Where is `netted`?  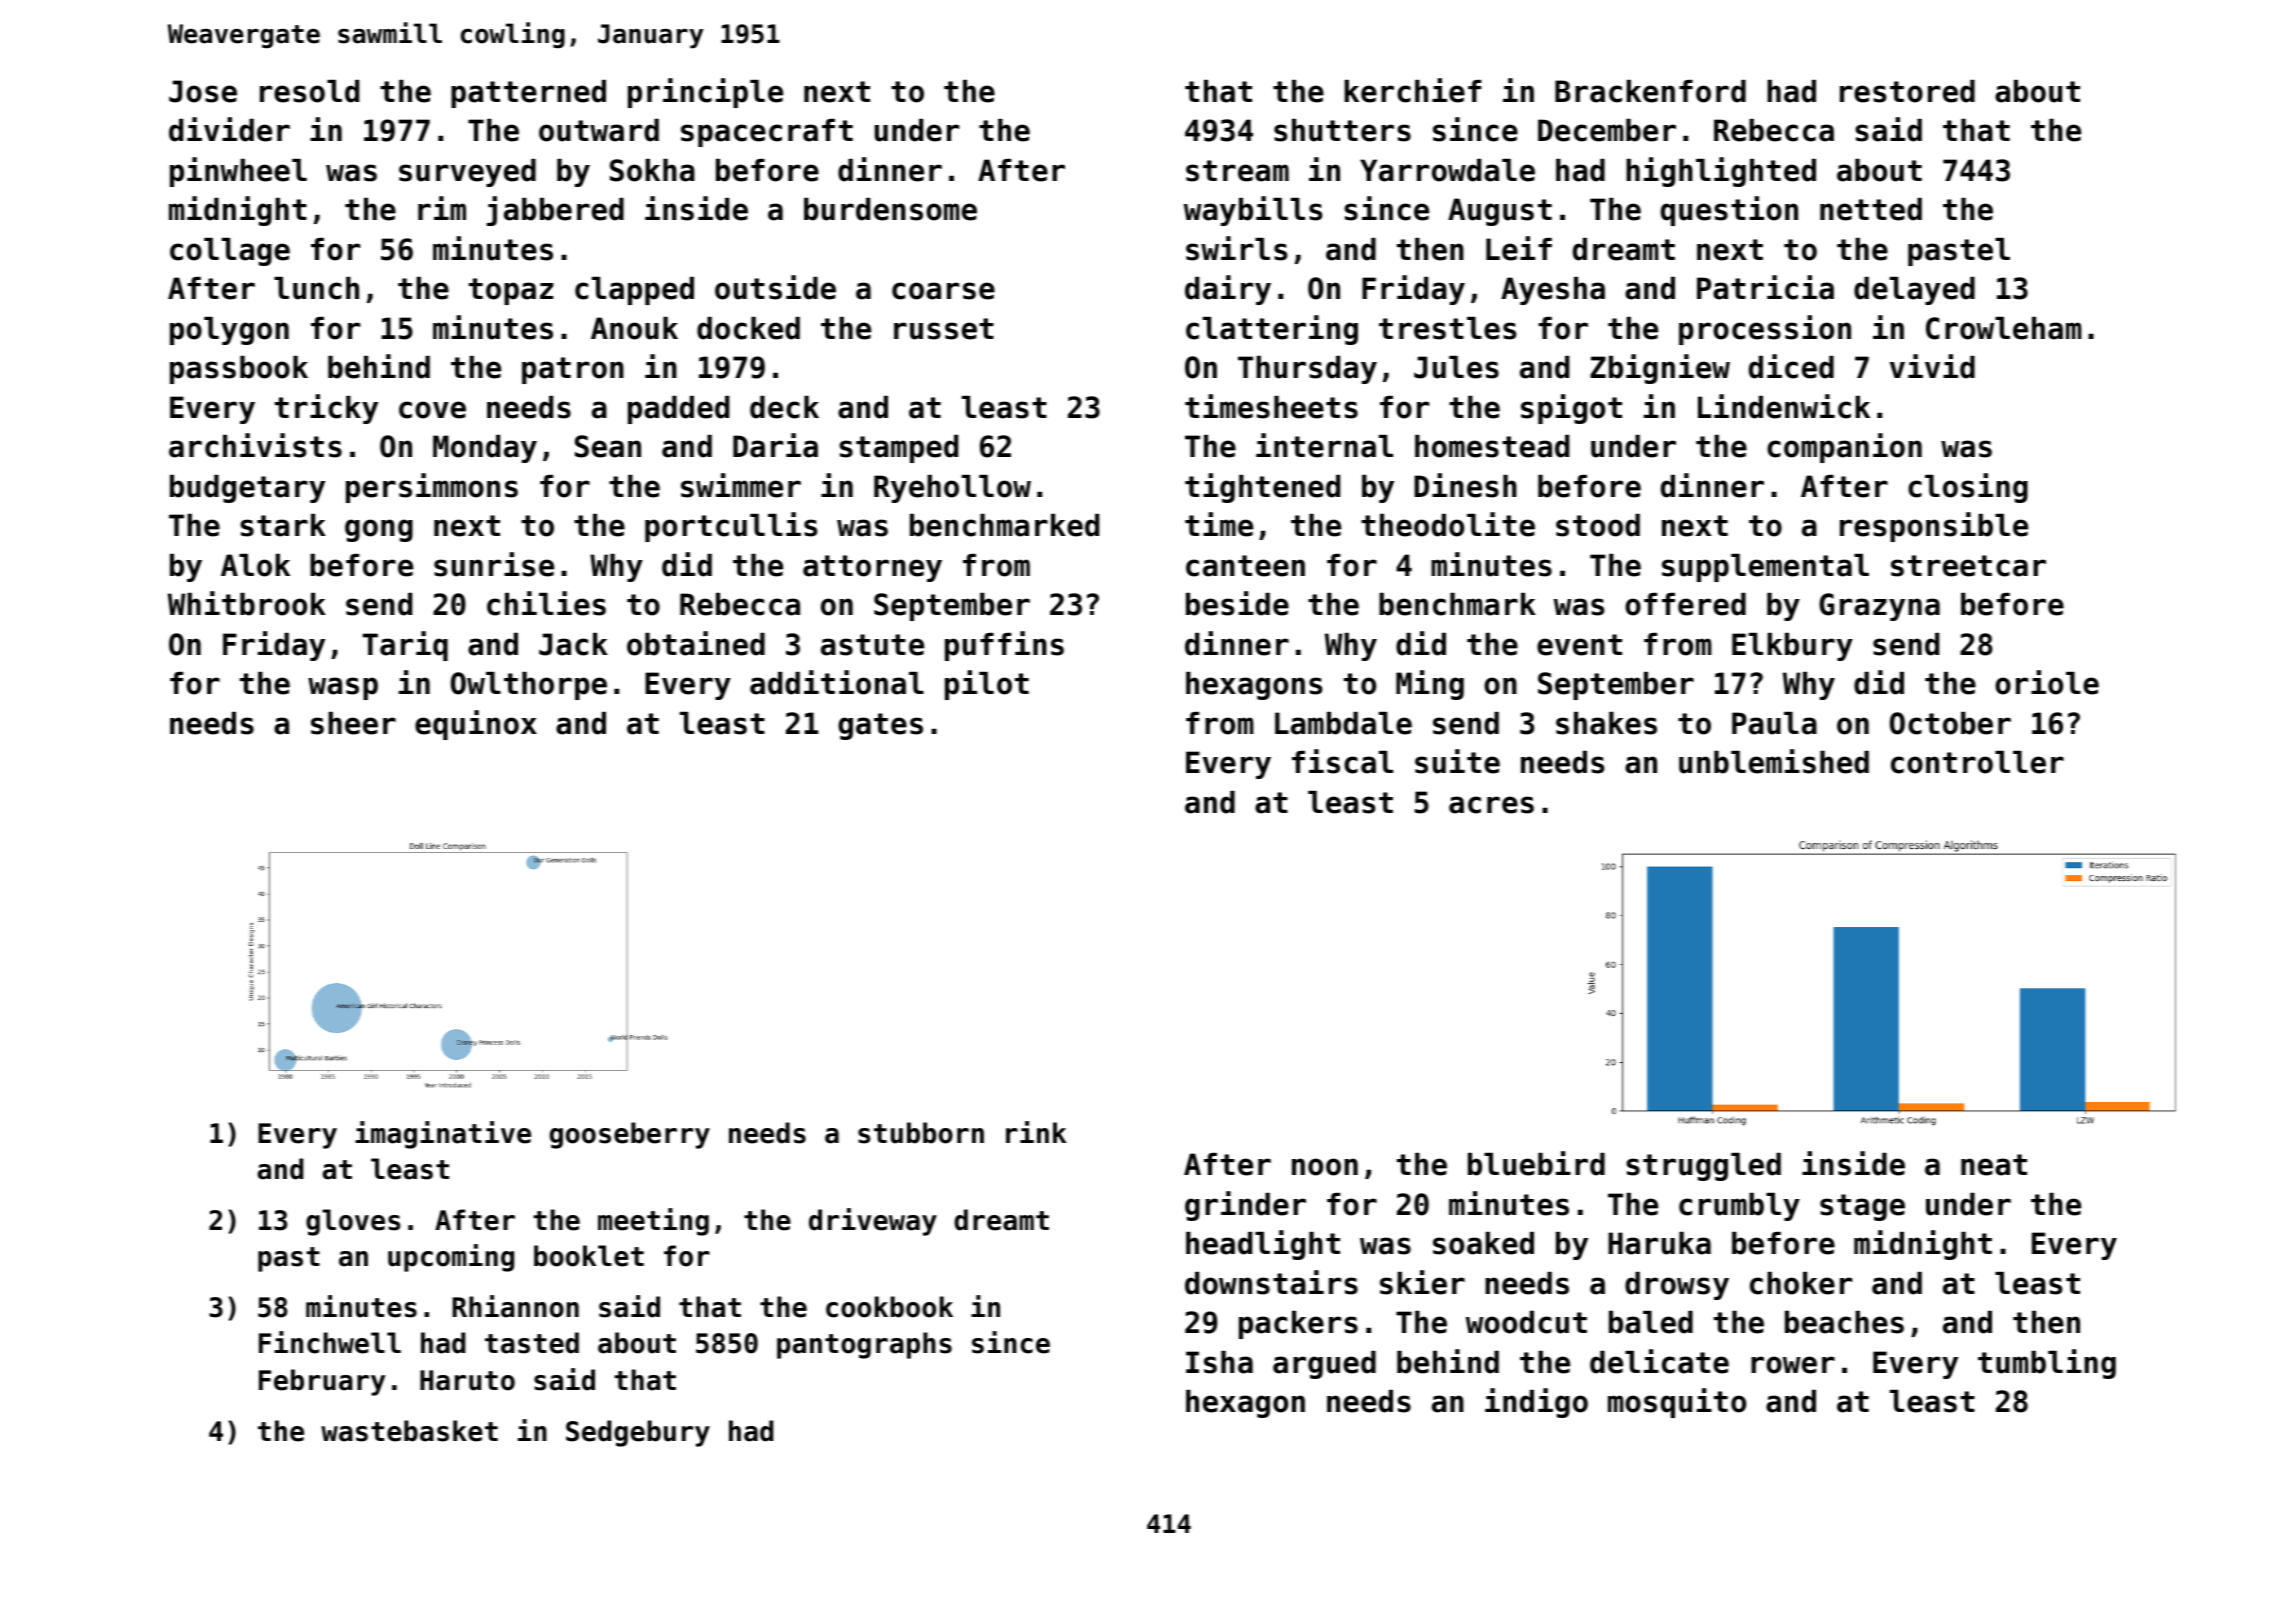 netted is located at coordinates (1871, 209).
